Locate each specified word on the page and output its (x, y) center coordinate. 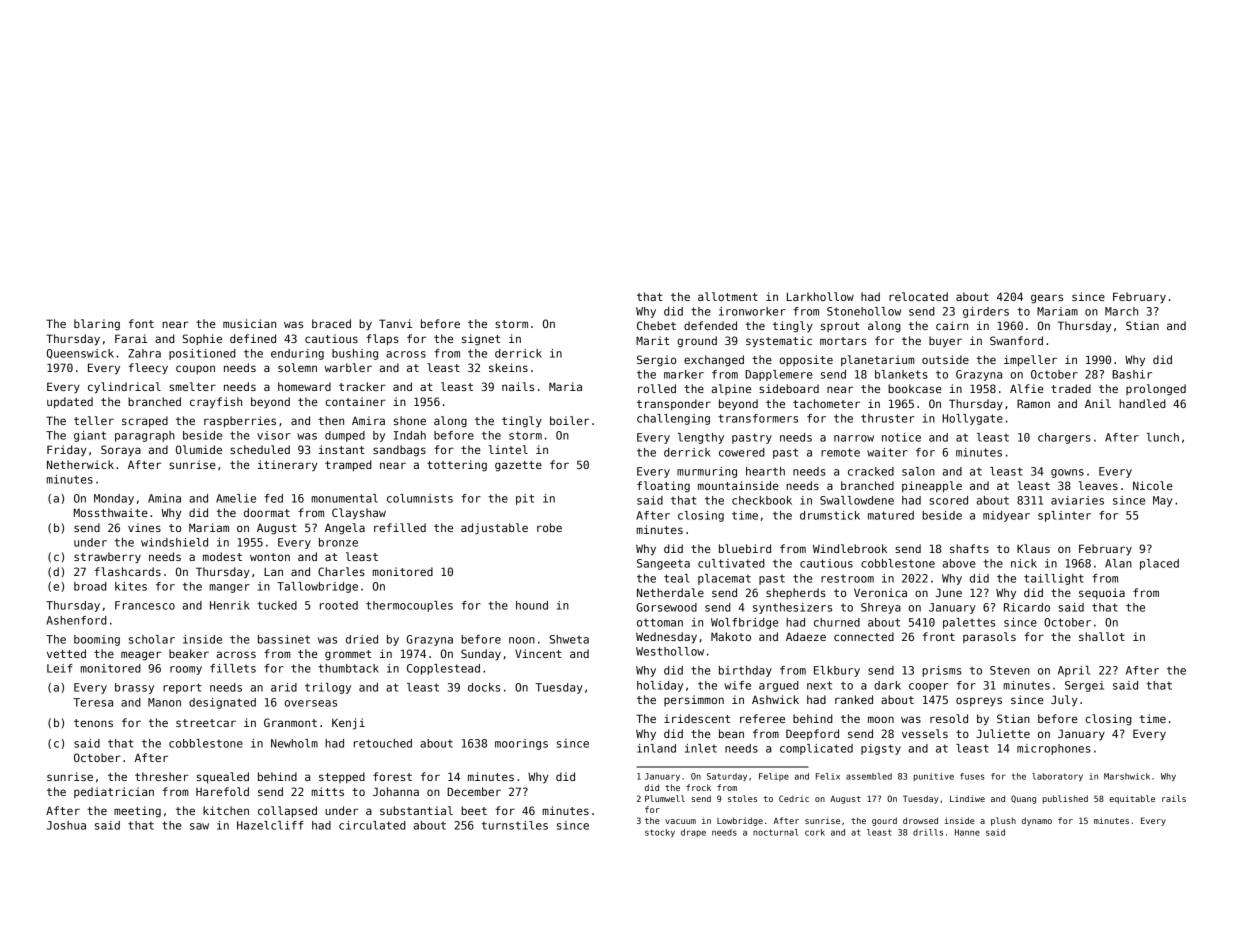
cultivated (731, 563)
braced (331, 323)
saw (199, 826)
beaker (189, 653)
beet (474, 810)
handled (1142, 403)
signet (481, 340)
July (1064, 701)
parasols (989, 637)
